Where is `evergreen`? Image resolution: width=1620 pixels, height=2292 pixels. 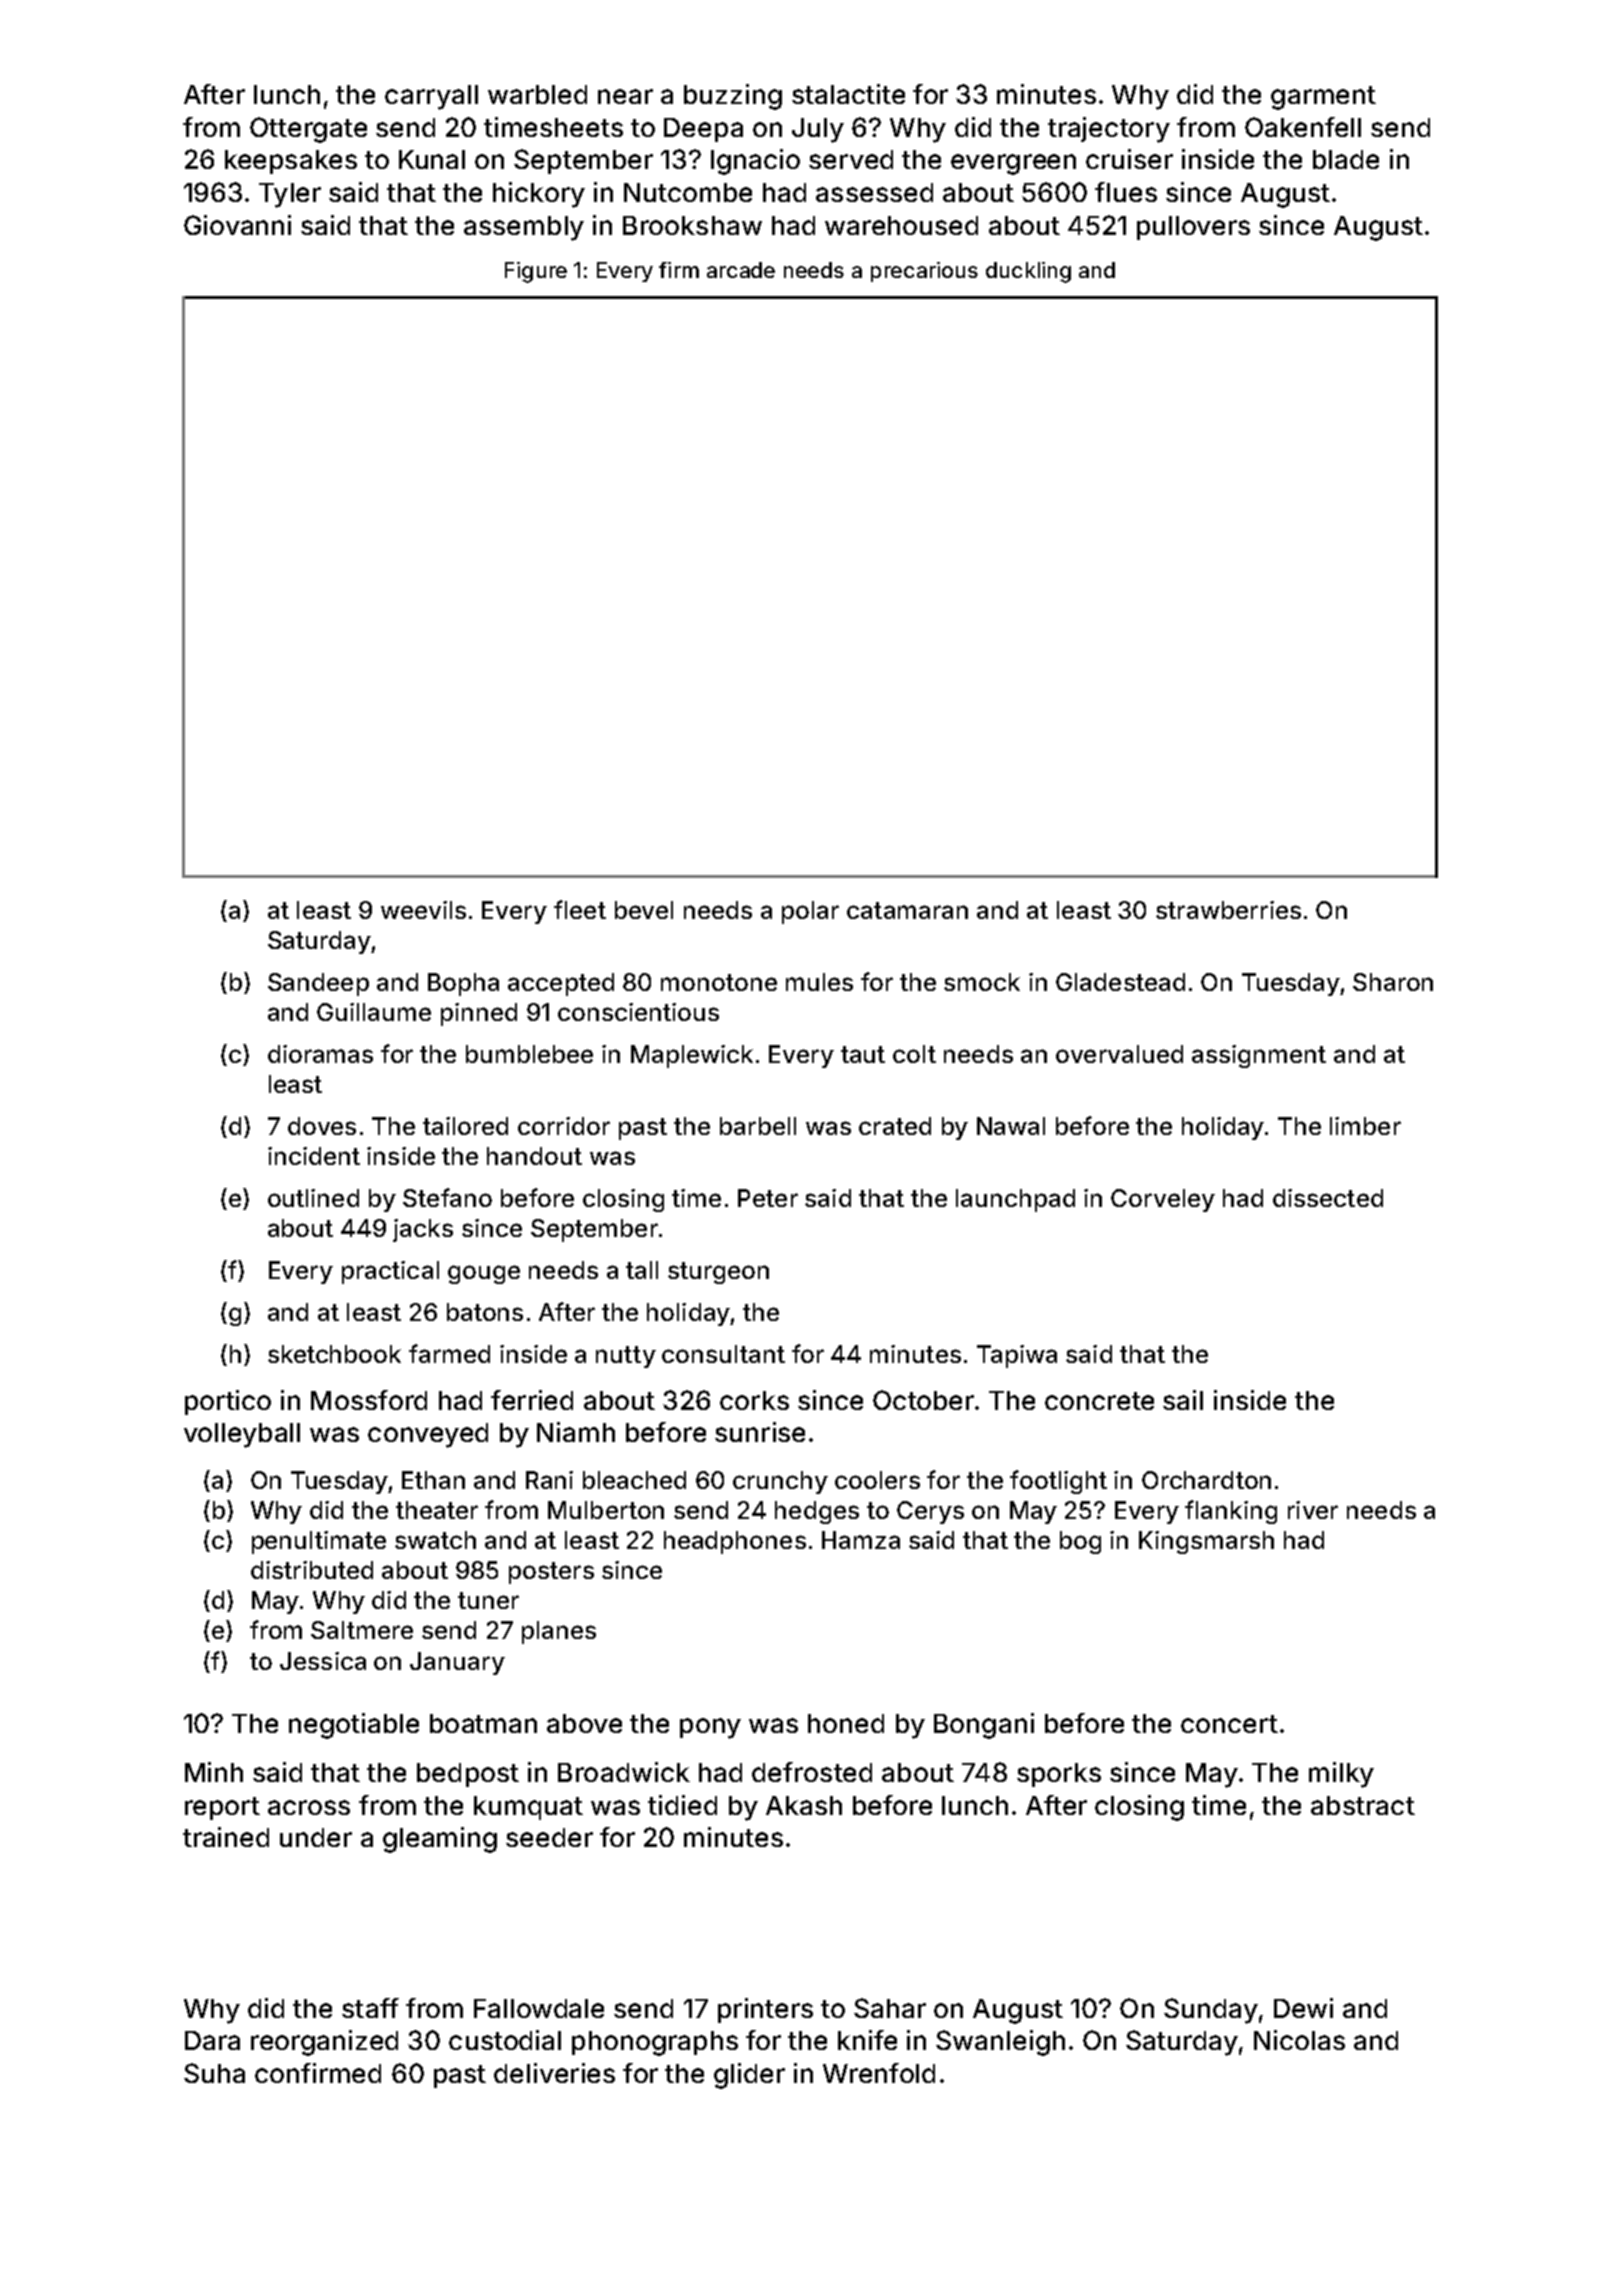 evergreen is located at coordinates (1013, 164).
